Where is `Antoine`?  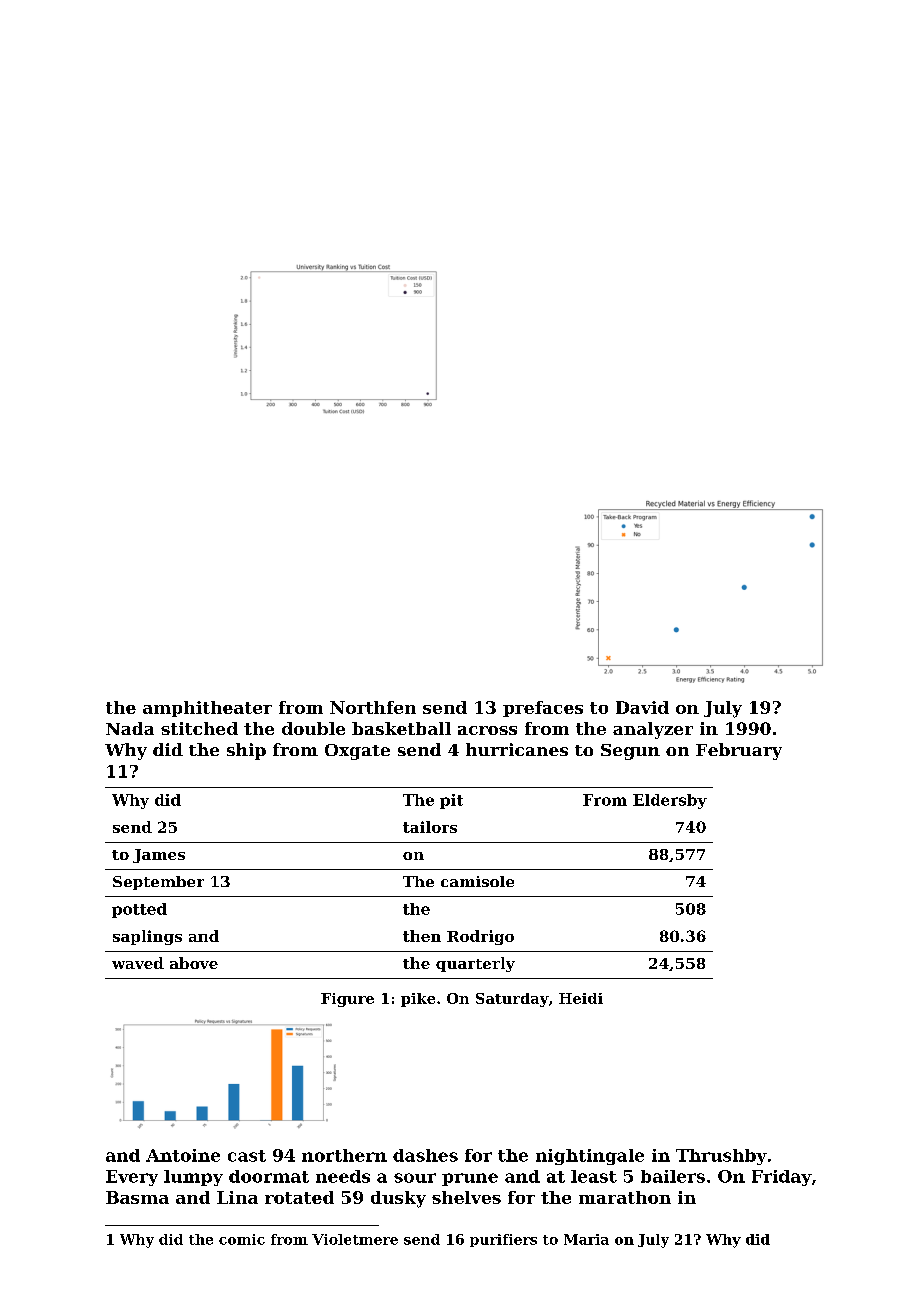 Antoine is located at coordinates (183, 1155).
